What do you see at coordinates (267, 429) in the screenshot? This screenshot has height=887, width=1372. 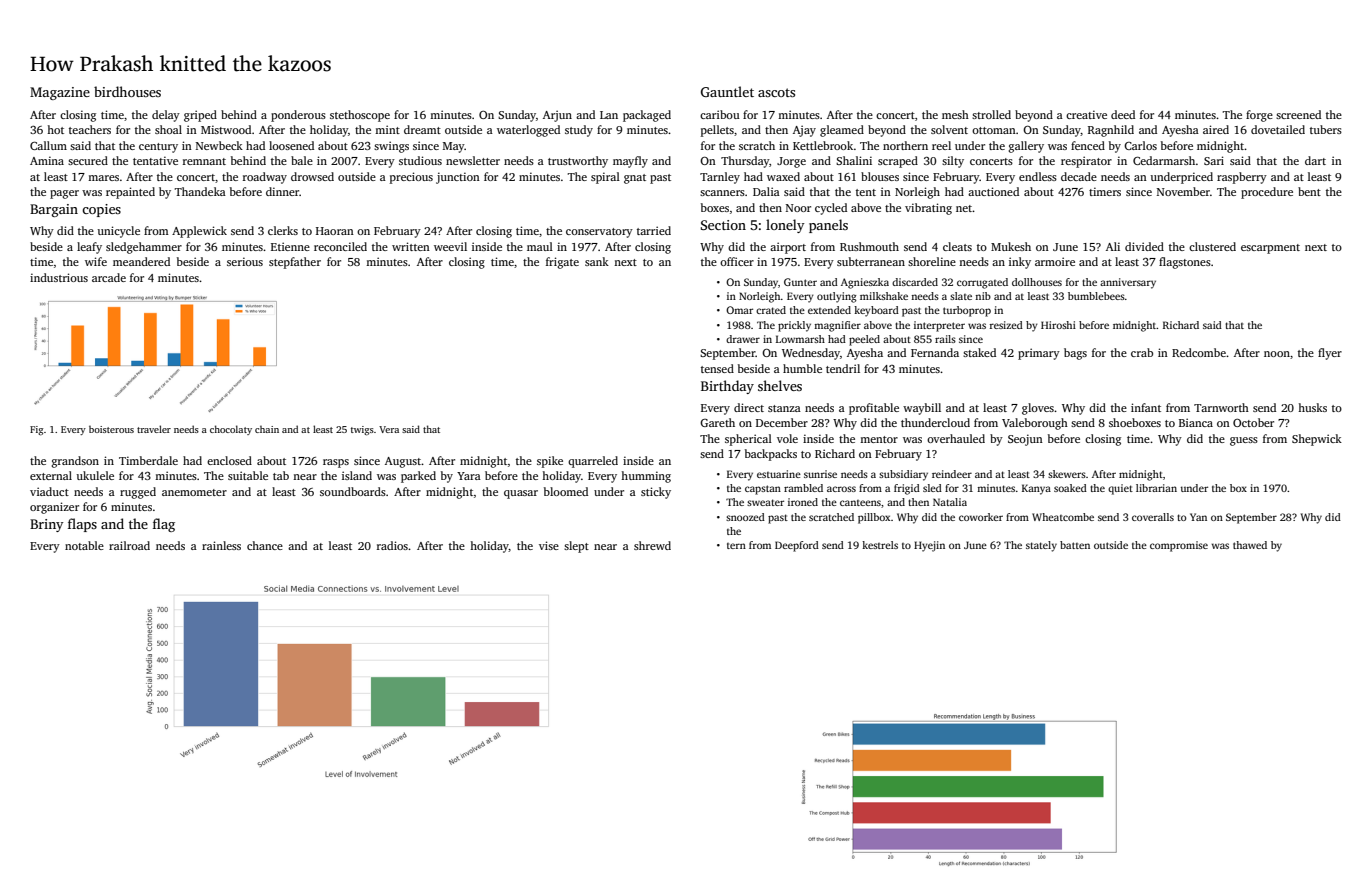 I see `chain` at bounding box center [267, 429].
